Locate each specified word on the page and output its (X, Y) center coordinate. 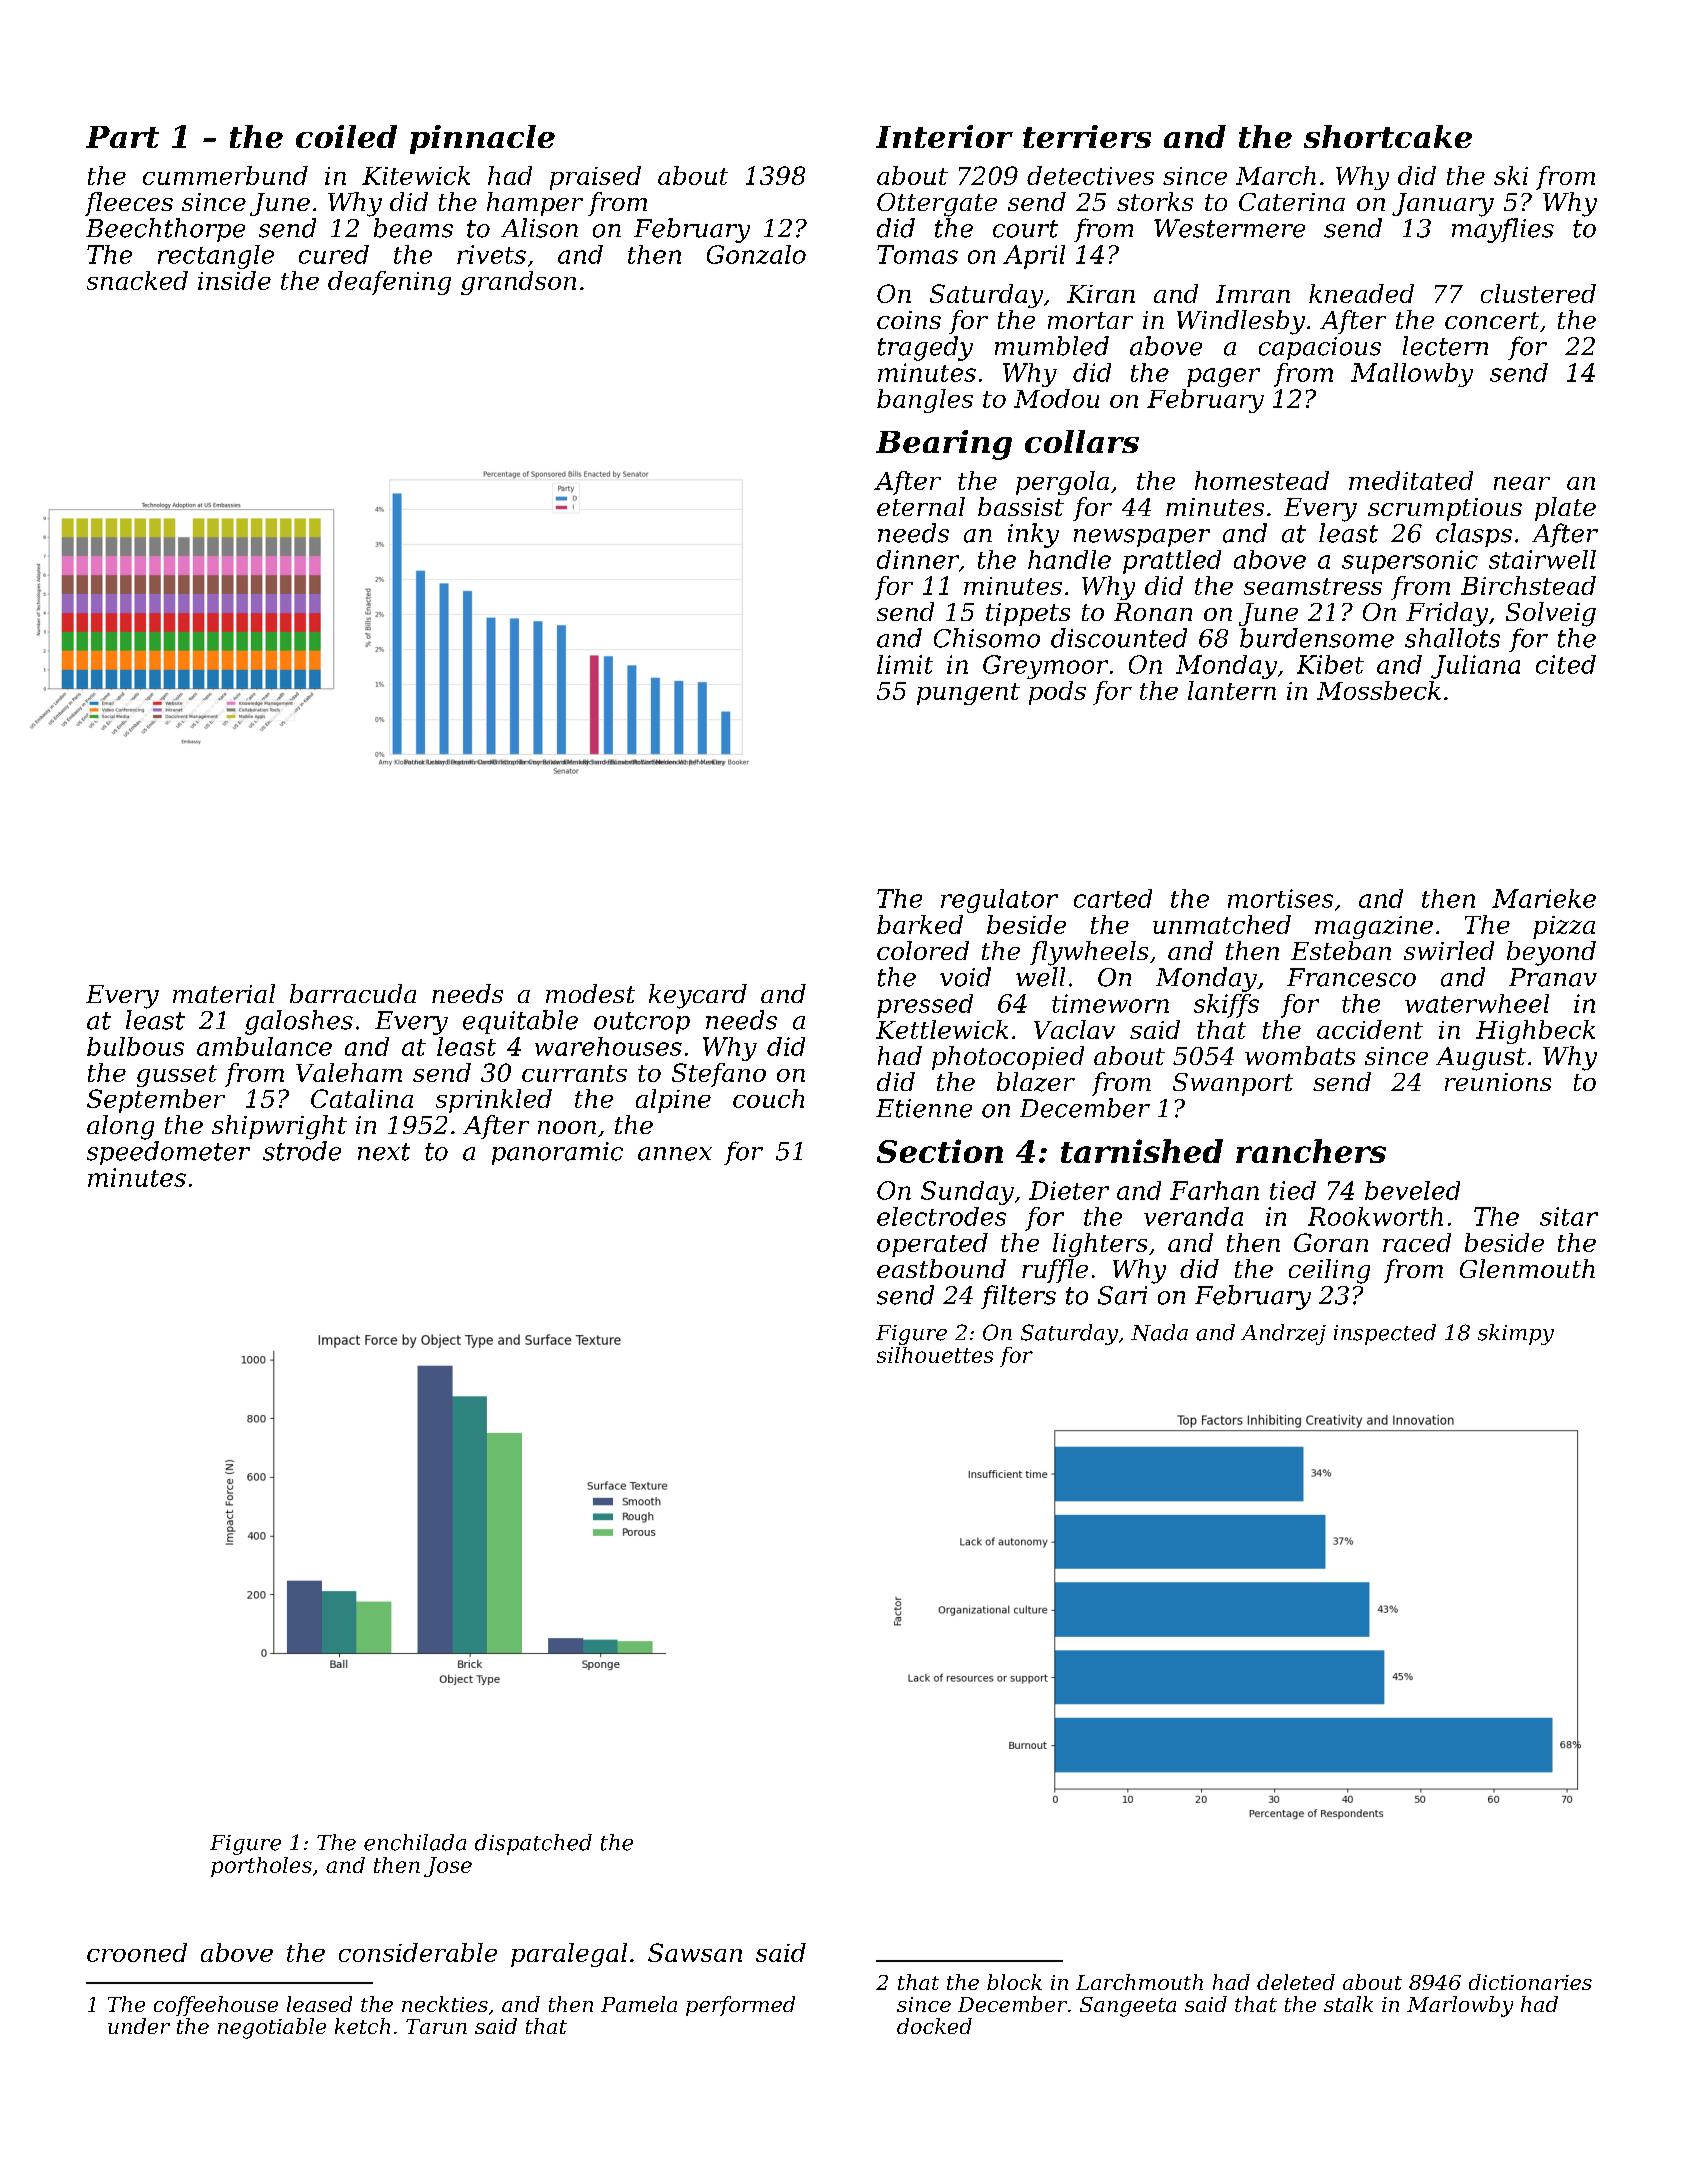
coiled (346, 136)
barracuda (353, 993)
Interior (944, 136)
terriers (1087, 136)
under (139, 2026)
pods (1057, 693)
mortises (1280, 898)
